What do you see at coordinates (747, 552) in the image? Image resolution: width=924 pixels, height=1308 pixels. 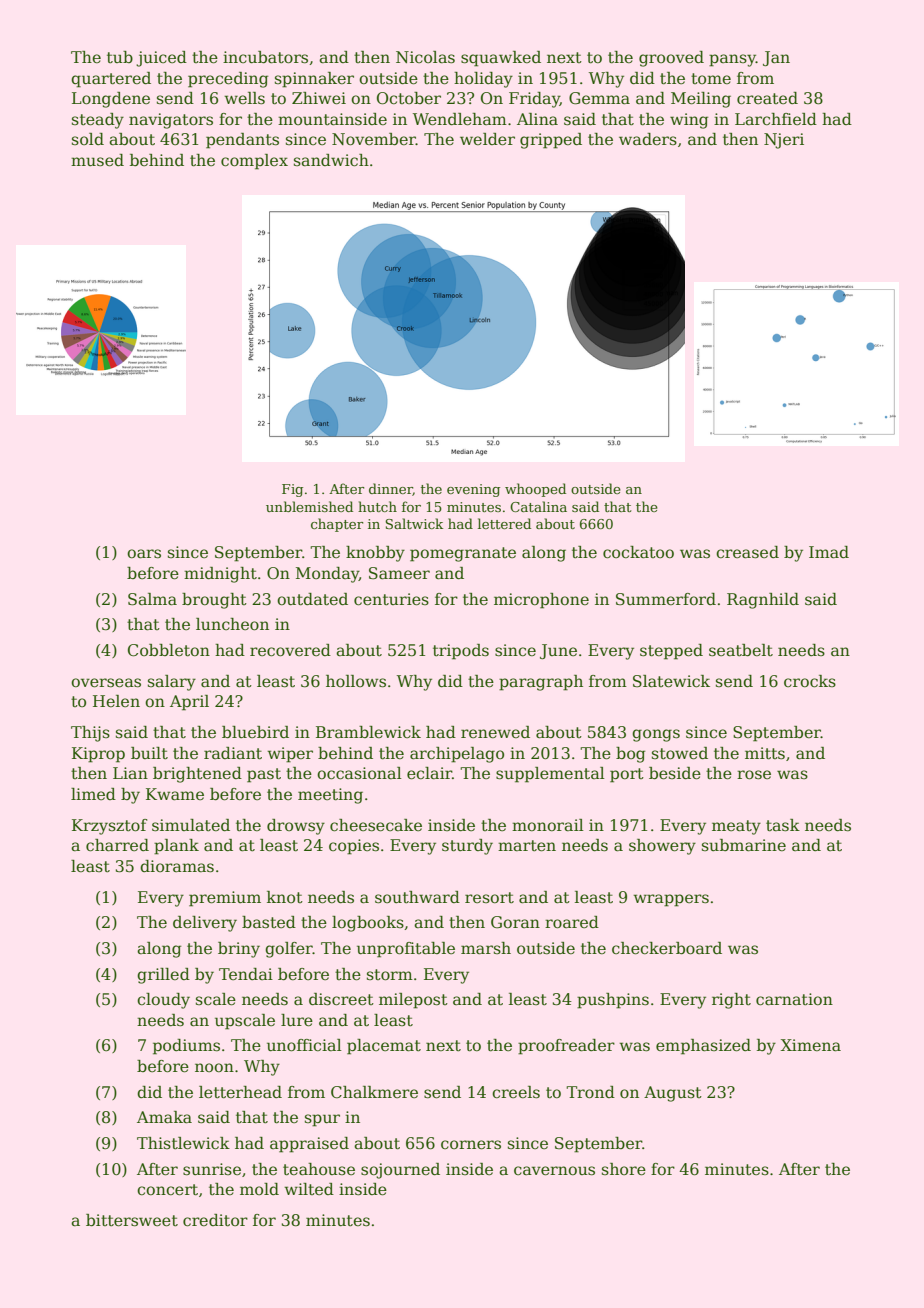 I see `creased` at bounding box center [747, 552].
